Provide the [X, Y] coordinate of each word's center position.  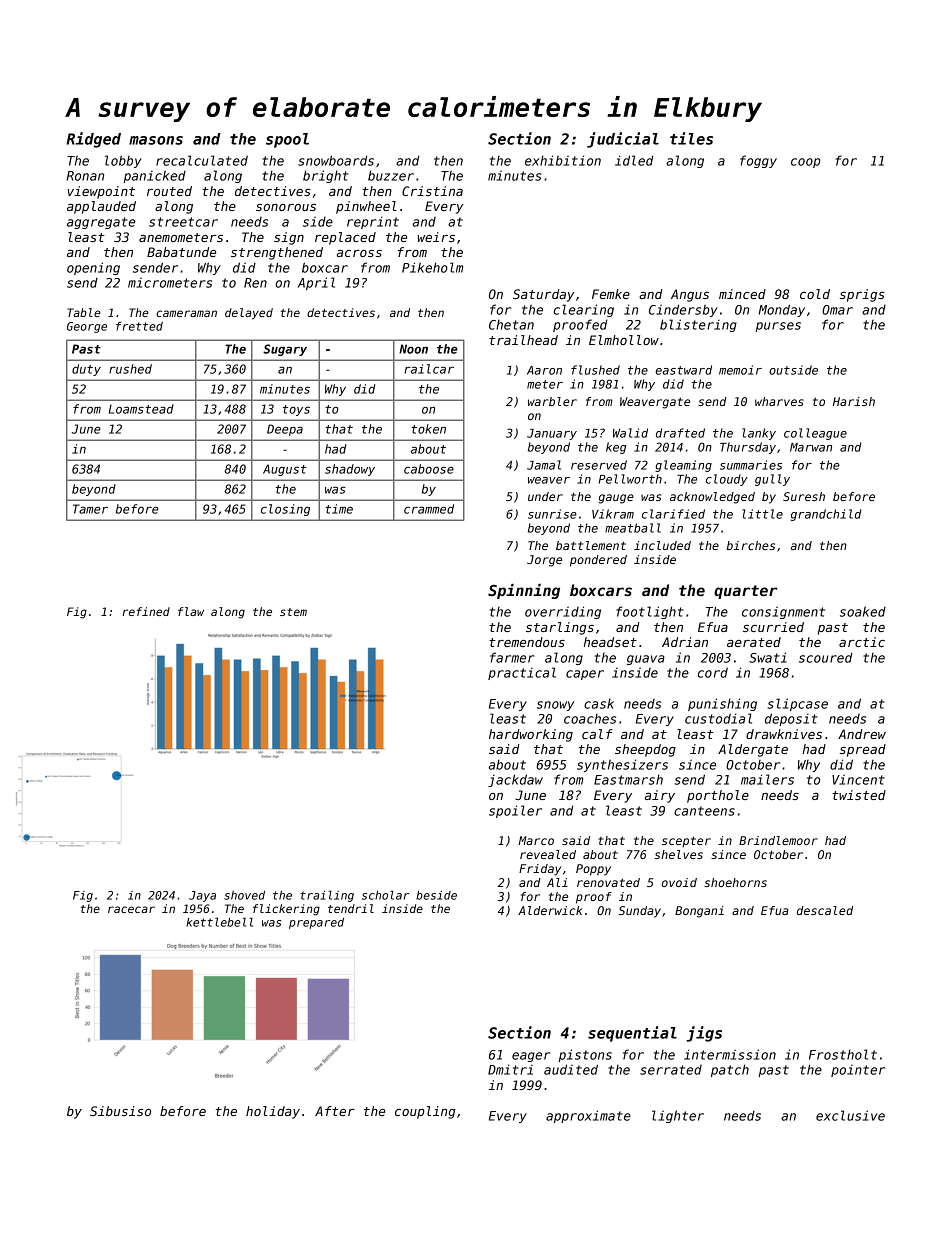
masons [156, 140]
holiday [273, 1112]
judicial [623, 140]
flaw [191, 611]
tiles [691, 138]
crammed [429, 509]
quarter [746, 592]
